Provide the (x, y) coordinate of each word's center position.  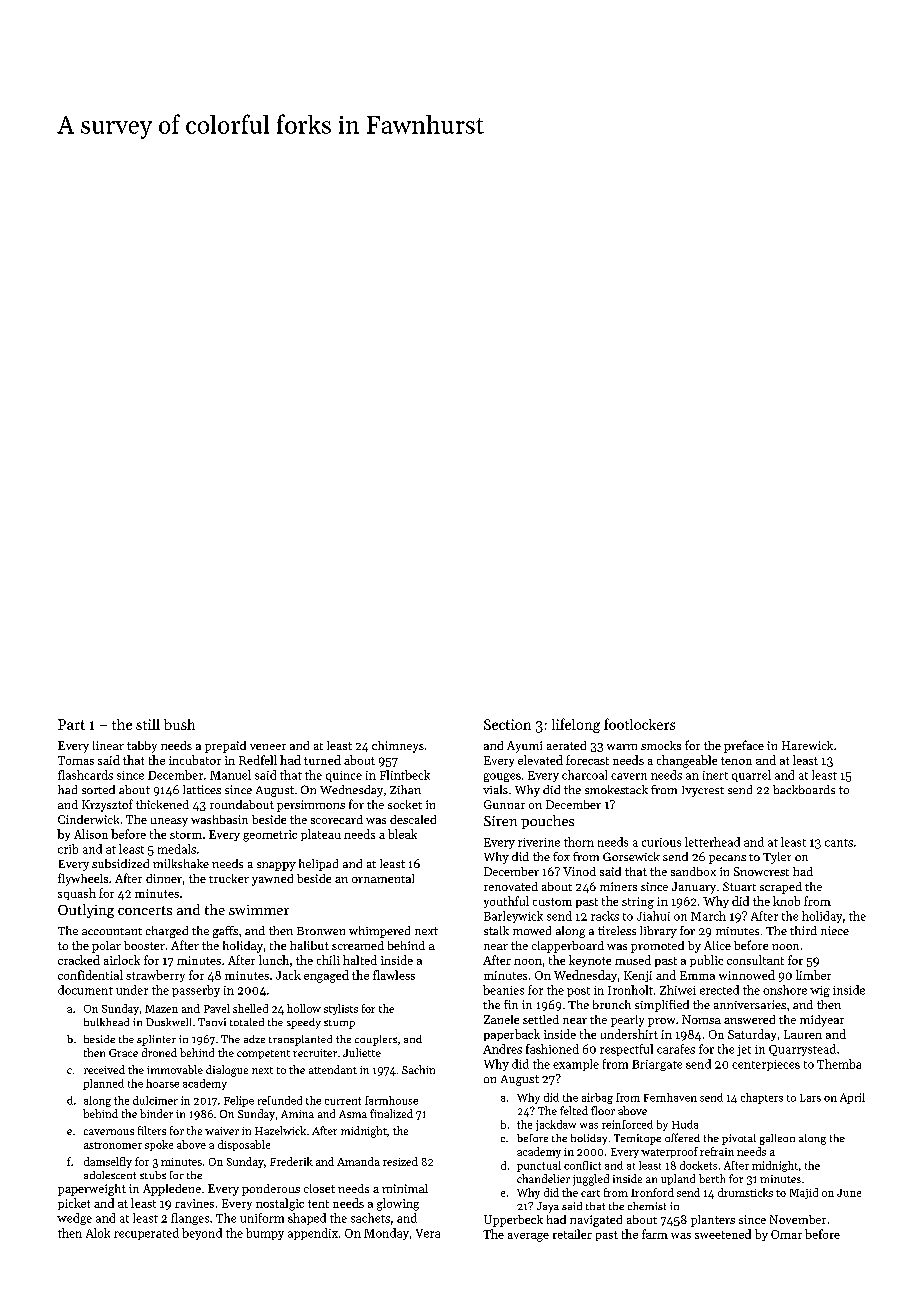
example (576, 1065)
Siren (500, 821)
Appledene (172, 1190)
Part (71, 724)
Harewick (807, 745)
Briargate (657, 1065)
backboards (804, 789)
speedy (304, 1023)
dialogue (227, 1071)
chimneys (398, 747)
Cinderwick (88, 819)
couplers (376, 1040)
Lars (810, 1098)
